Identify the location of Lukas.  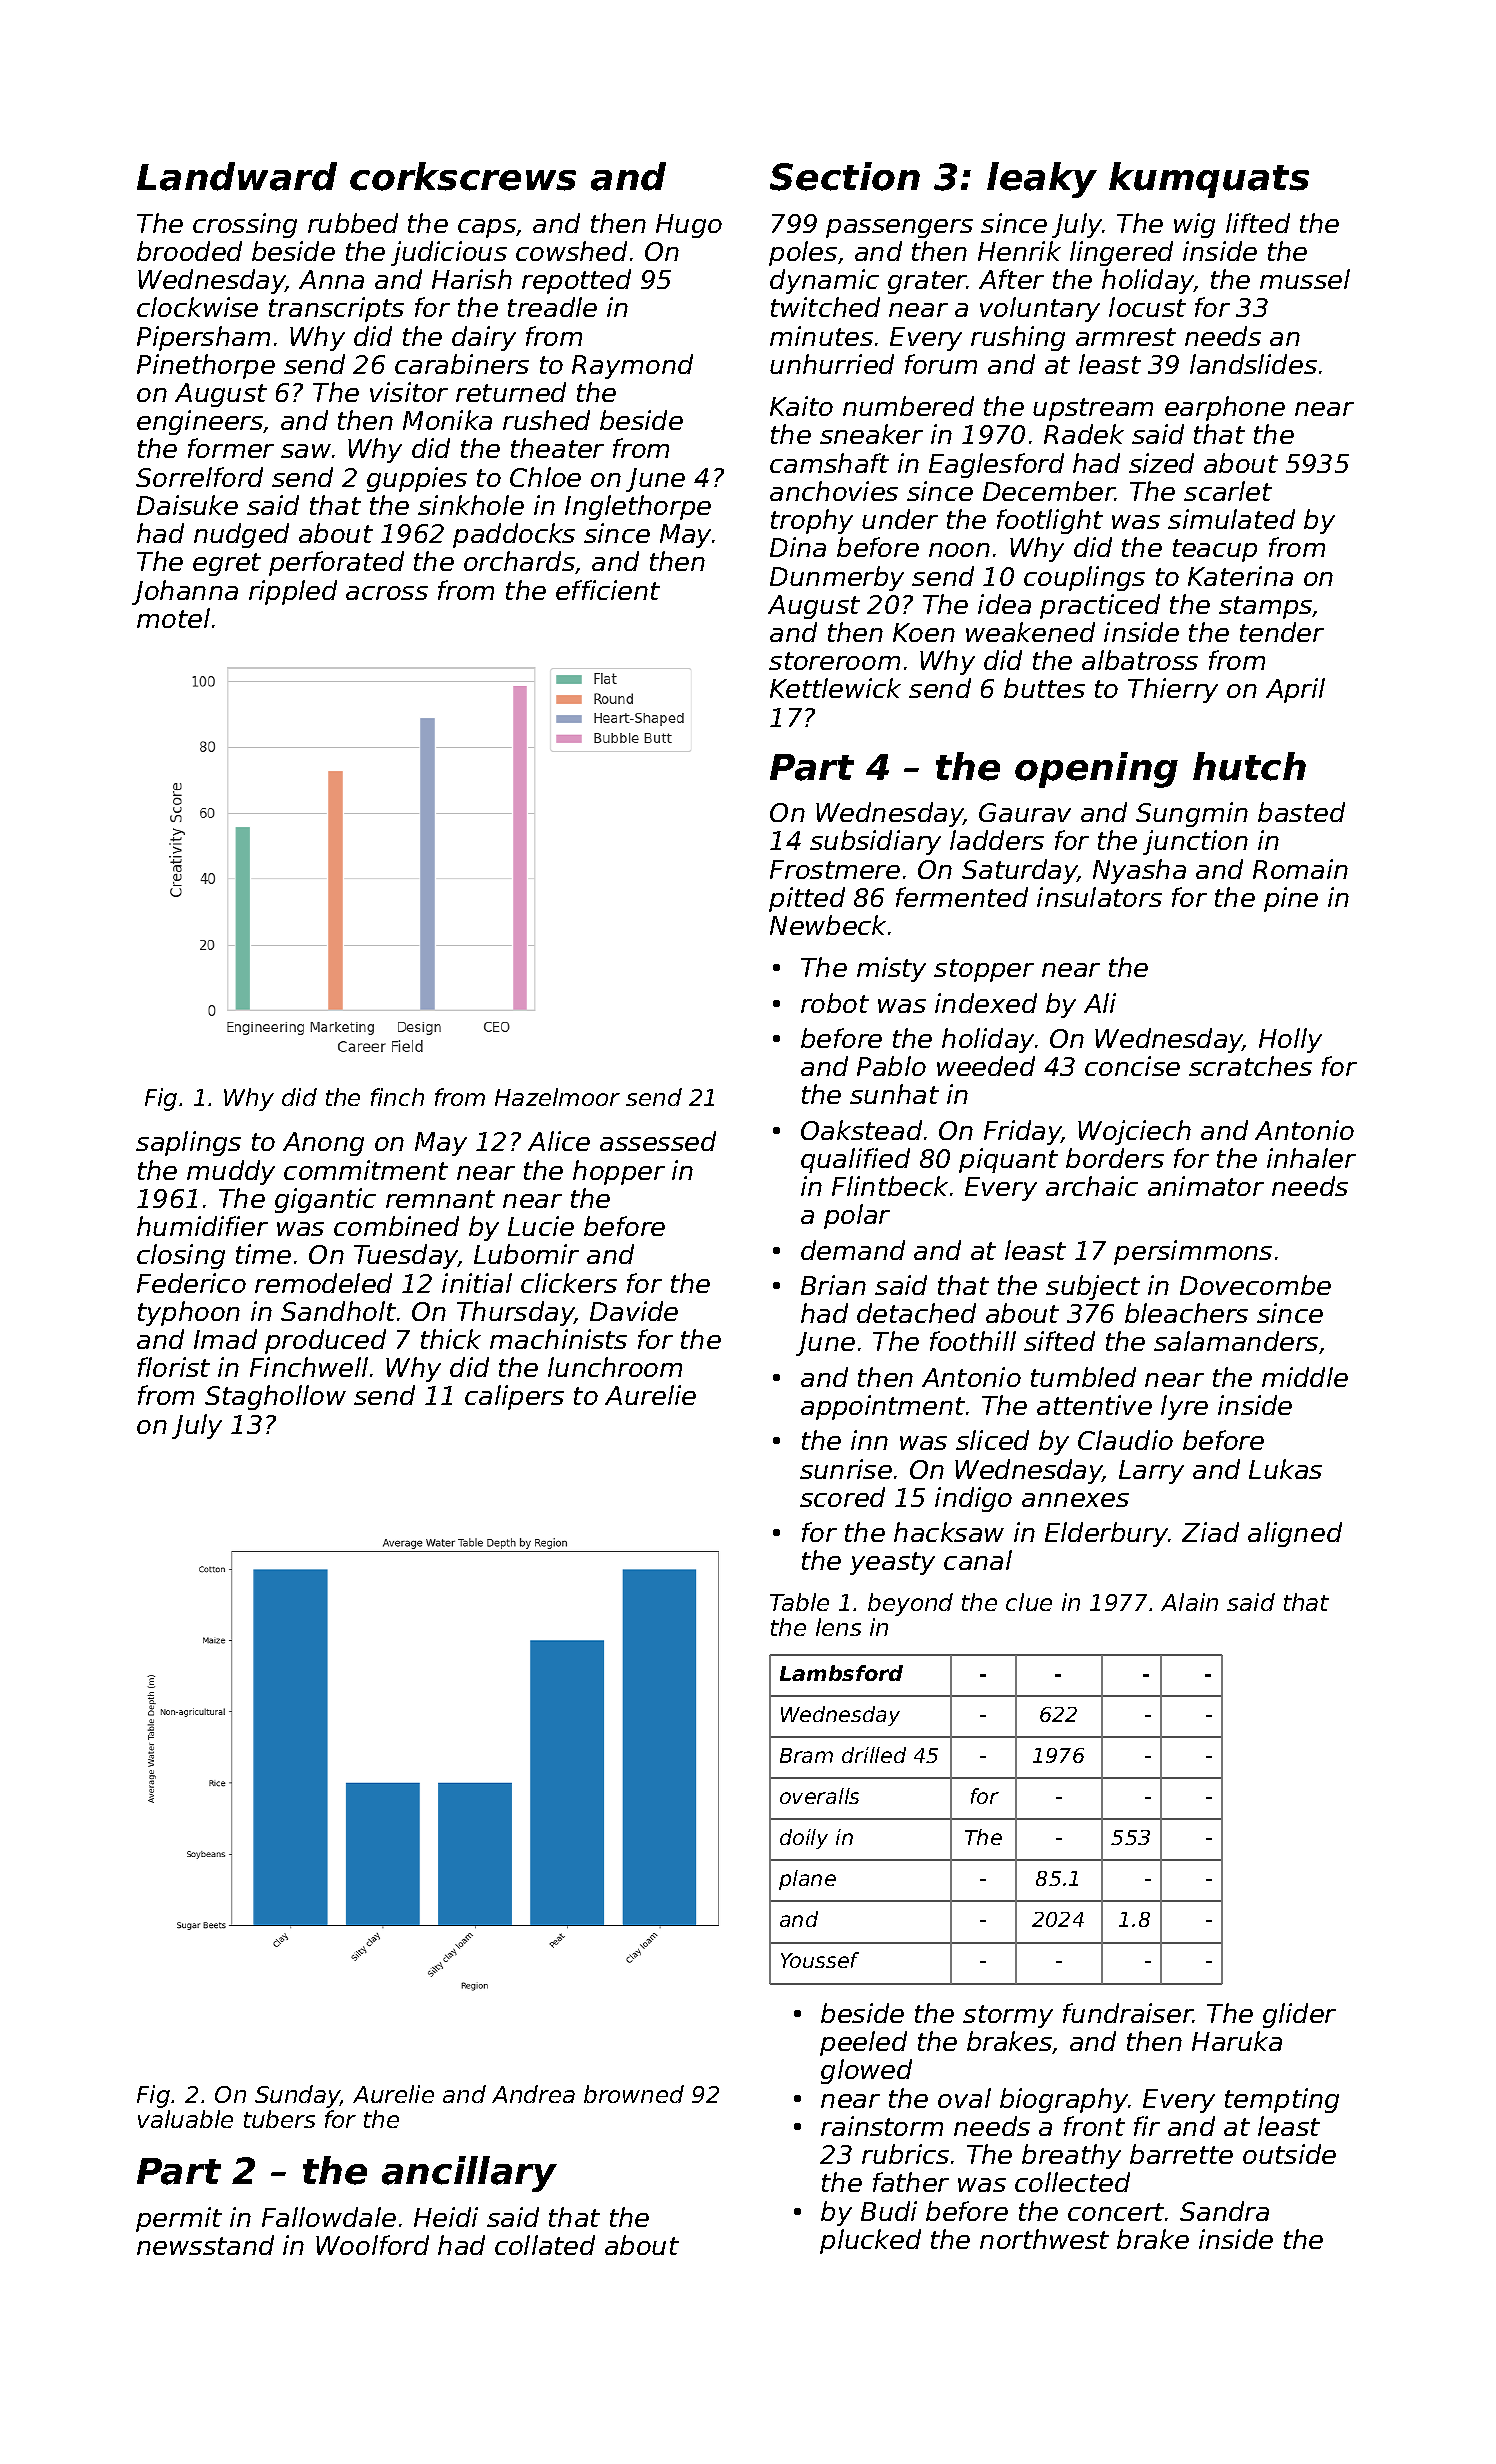
(1285, 1469).
